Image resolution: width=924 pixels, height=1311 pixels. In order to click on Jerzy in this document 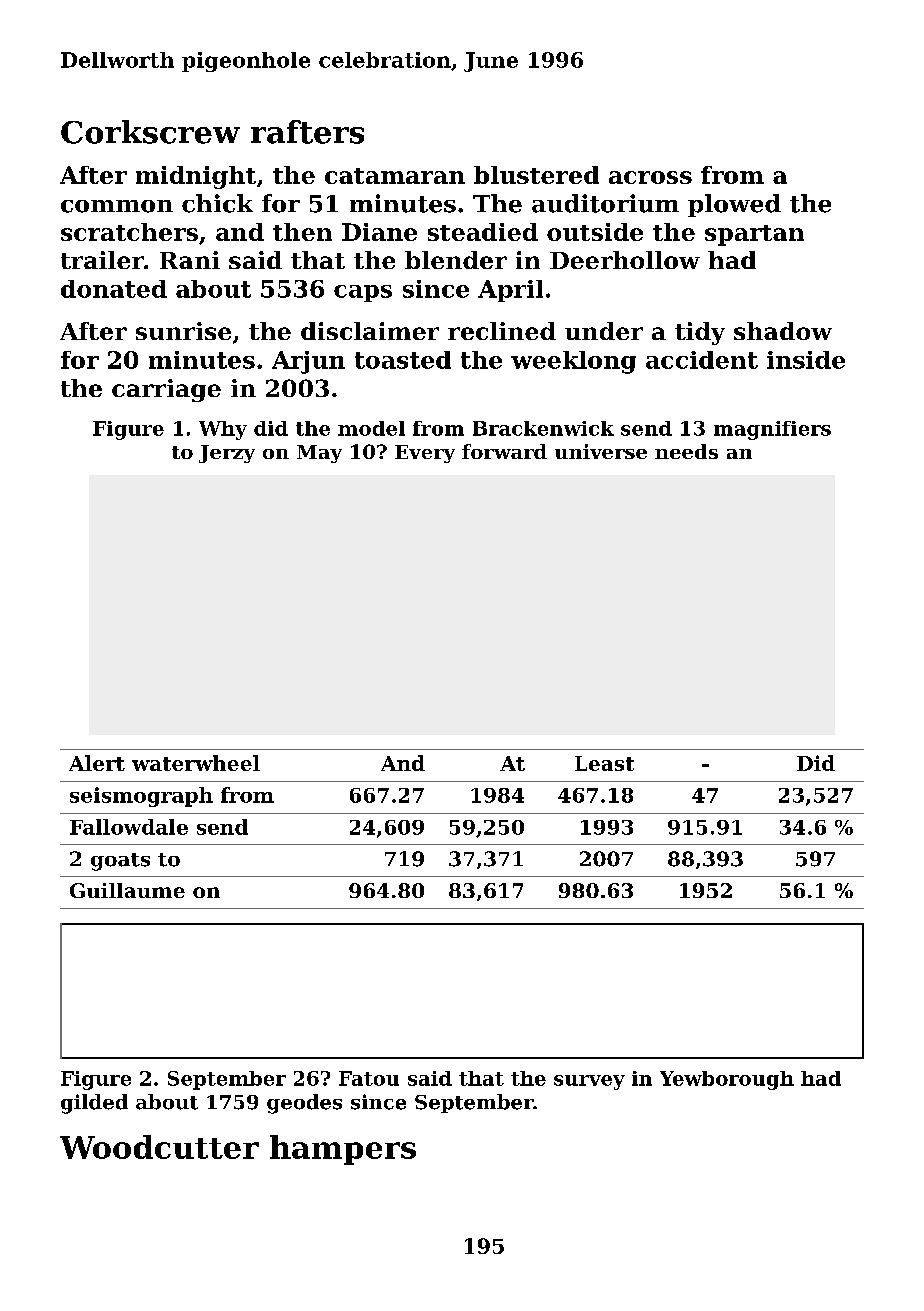, I will do `click(227, 454)`.
